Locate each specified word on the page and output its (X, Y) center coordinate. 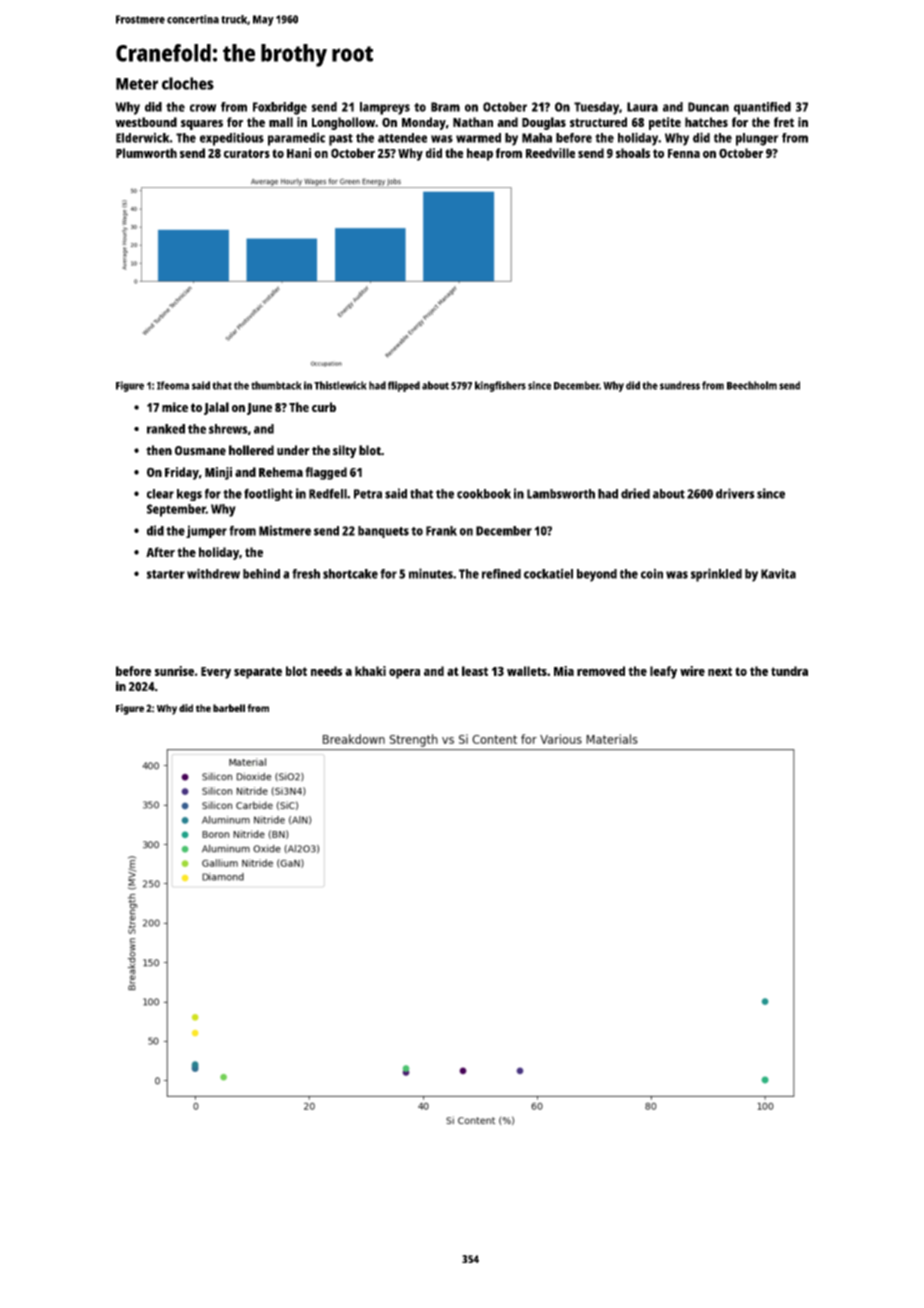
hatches (706, 122)
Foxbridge (280, 108)
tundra (789, 671)
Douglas (544, 123)
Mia (564, 671)
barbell (229, 708)
